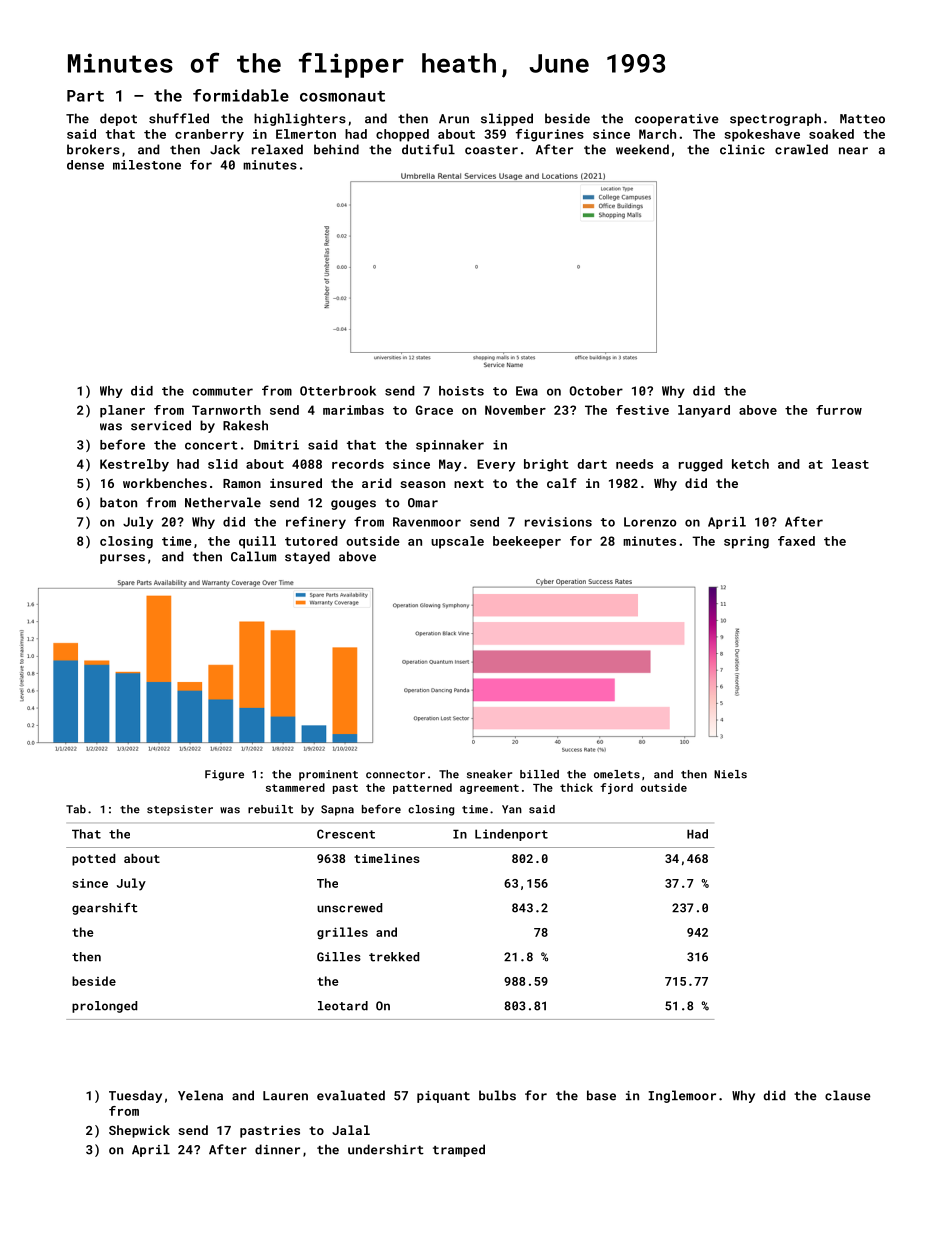  What do you see at coordinates (576, 787) in the screenshot?
I see `thick` at bounding box center [576, 787].
